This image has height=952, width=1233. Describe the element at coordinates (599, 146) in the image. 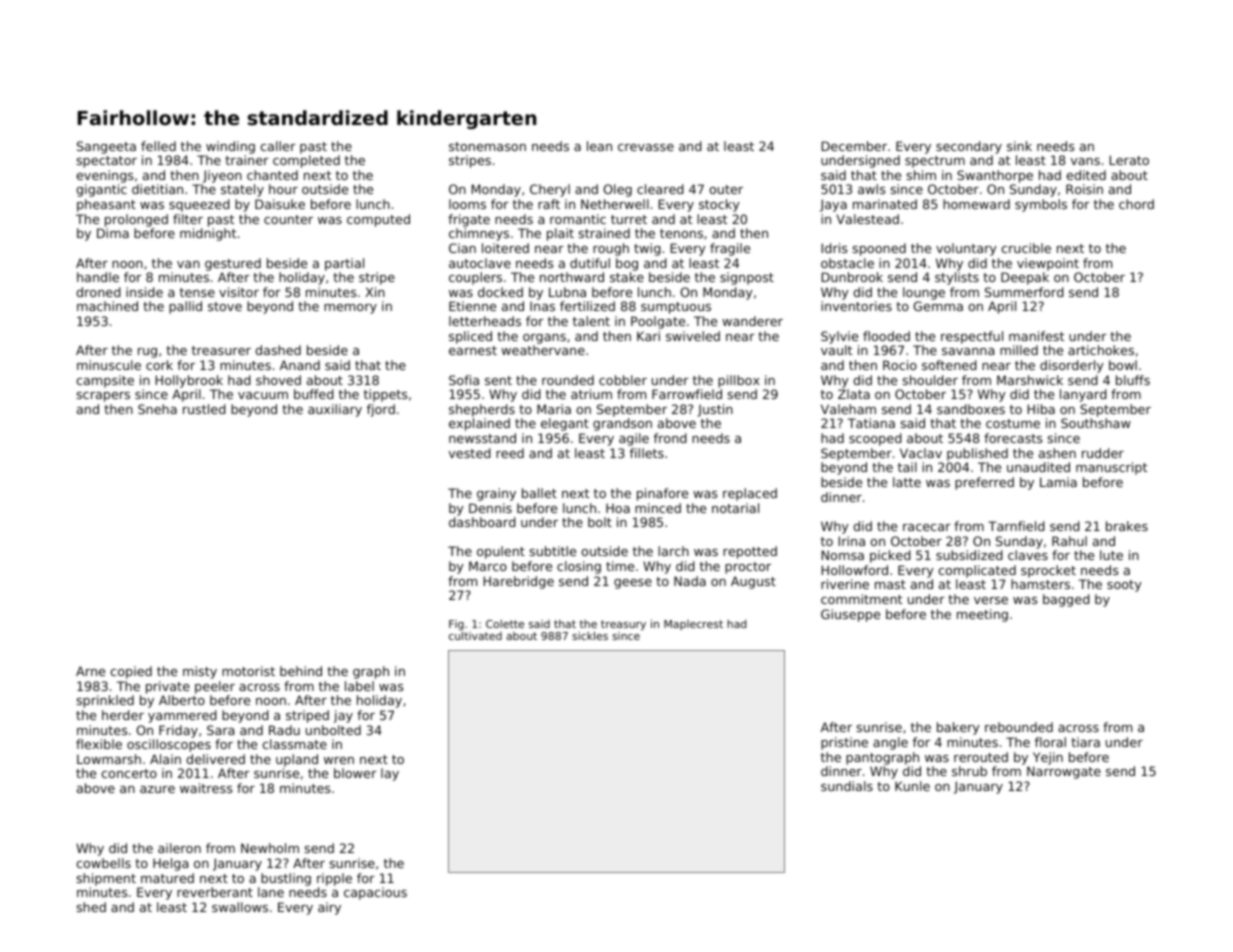

I see `lean` at that location.
